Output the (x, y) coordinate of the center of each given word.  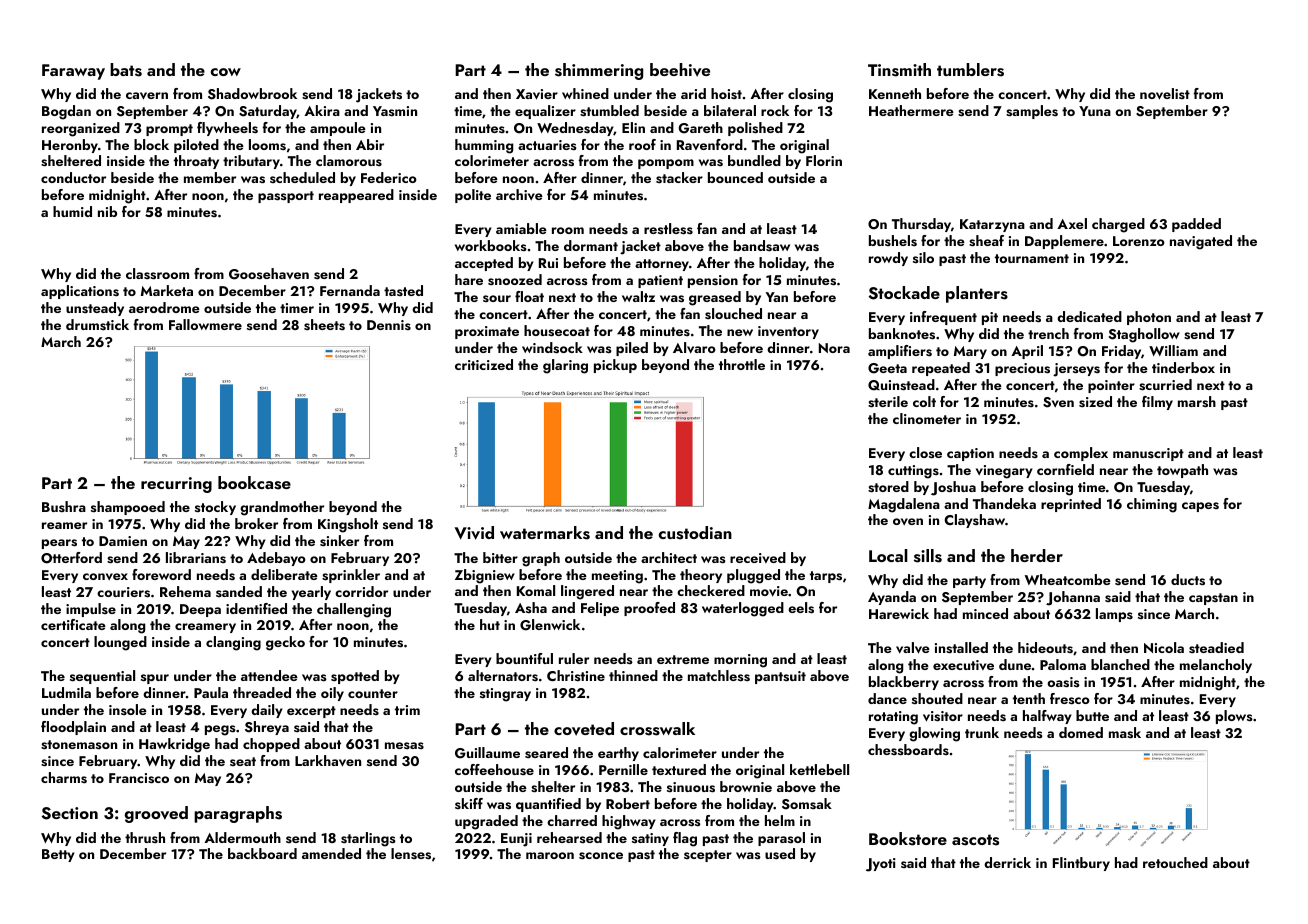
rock (775, 110)
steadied (1216, 648)
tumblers (970, 70)
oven (908, 521)
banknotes (902, 334)
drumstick (97, 325)
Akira (322, 110)
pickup (615, 366)
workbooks (491, 245)
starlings (368, 839)
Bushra (64, 506)
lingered (587, 592)
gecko (285, 643)
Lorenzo (1139, 241)
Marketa (167, 290)
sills (928, 556)
